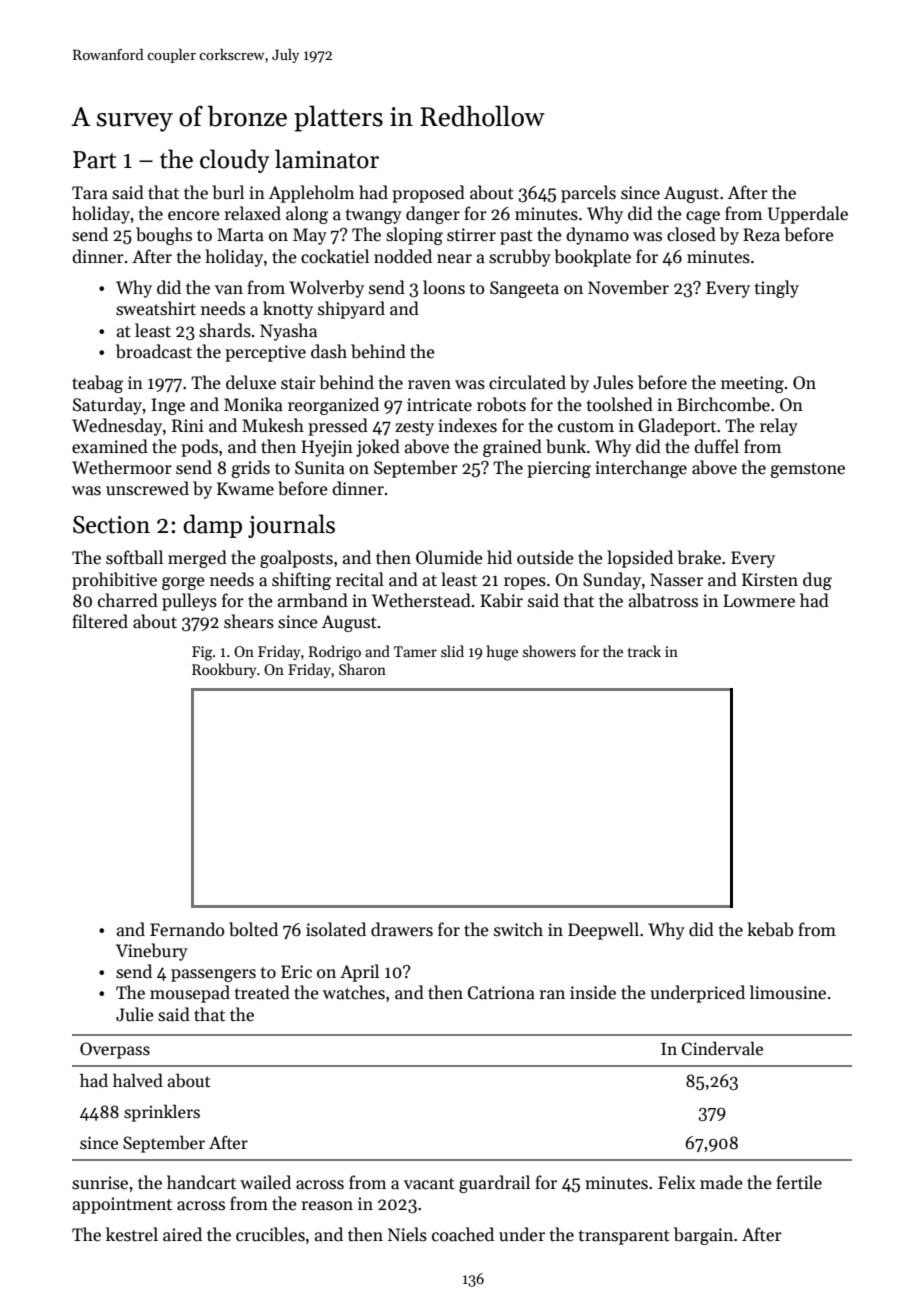 The image size is (924, 1311). I want to click on wailed, so click(265, 1182).
